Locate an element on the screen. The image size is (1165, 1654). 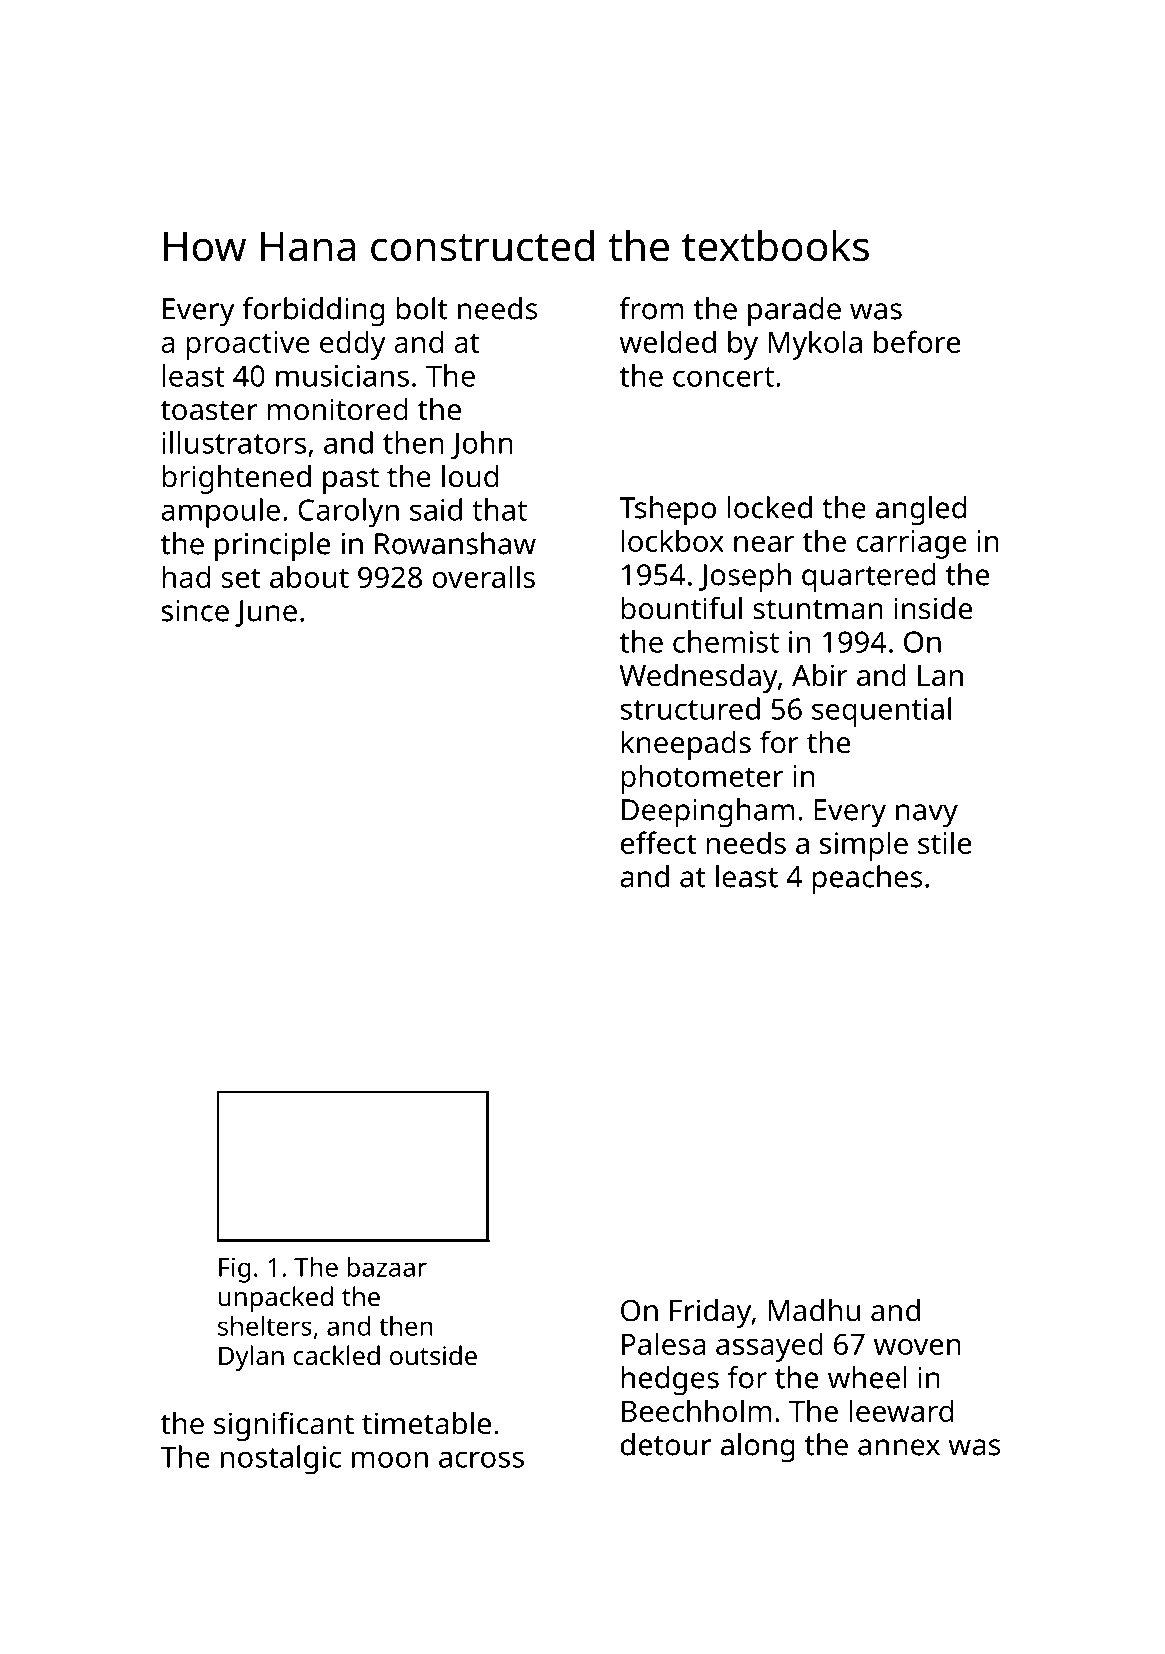
outside is located at coordinates (433, 1355).
